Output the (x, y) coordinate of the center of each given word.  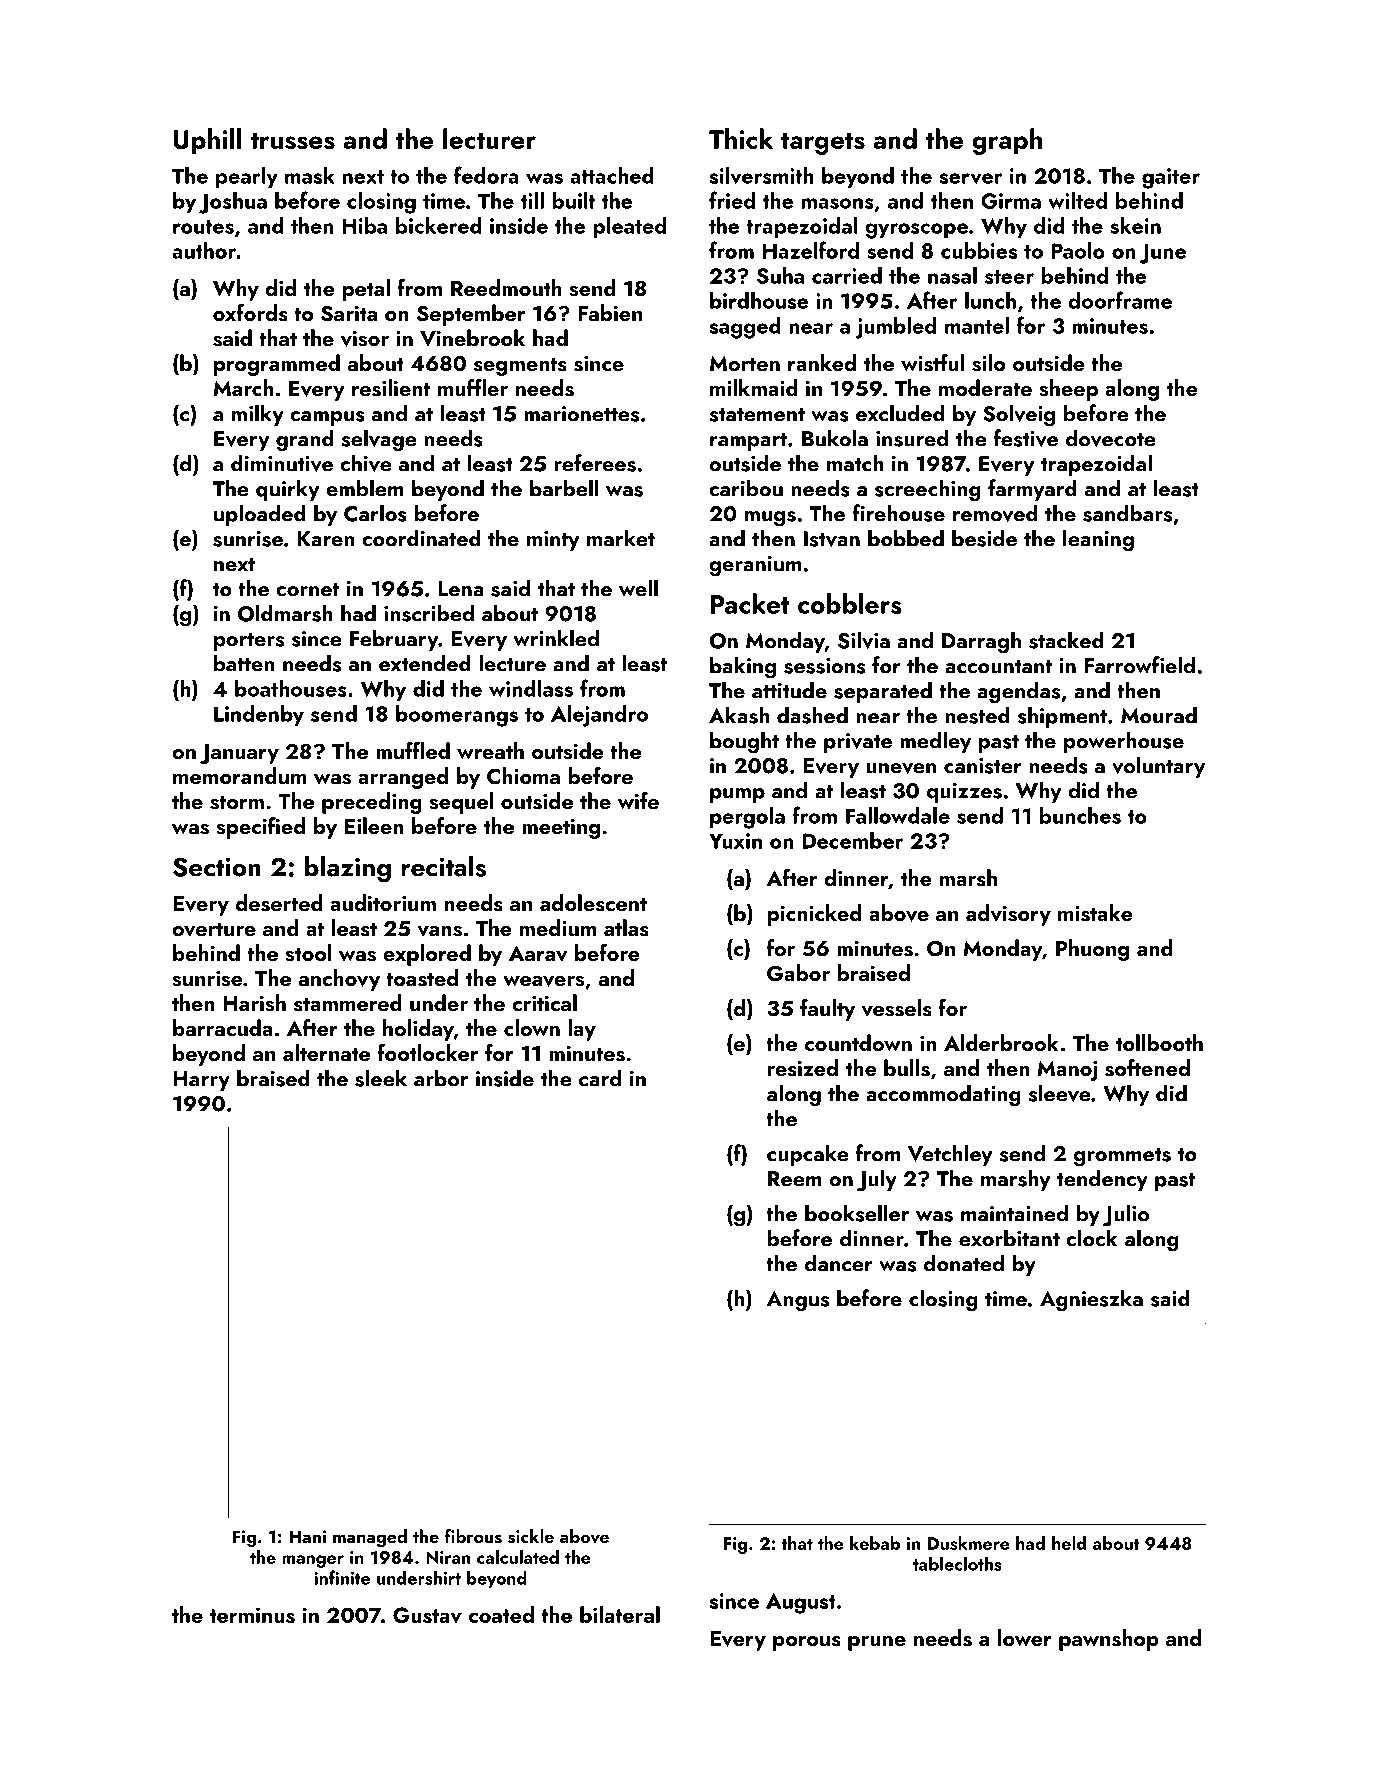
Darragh (981, 642)
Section (217, 867)
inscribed (429, 613)
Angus (798, 1301)
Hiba (364, 225)
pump (737, 795)
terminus (252, 1615)
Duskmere (969, 1543)
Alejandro (599, 716)
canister (983, 766)
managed (370, 1538)
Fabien (610, 312)
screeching (928, 490)
